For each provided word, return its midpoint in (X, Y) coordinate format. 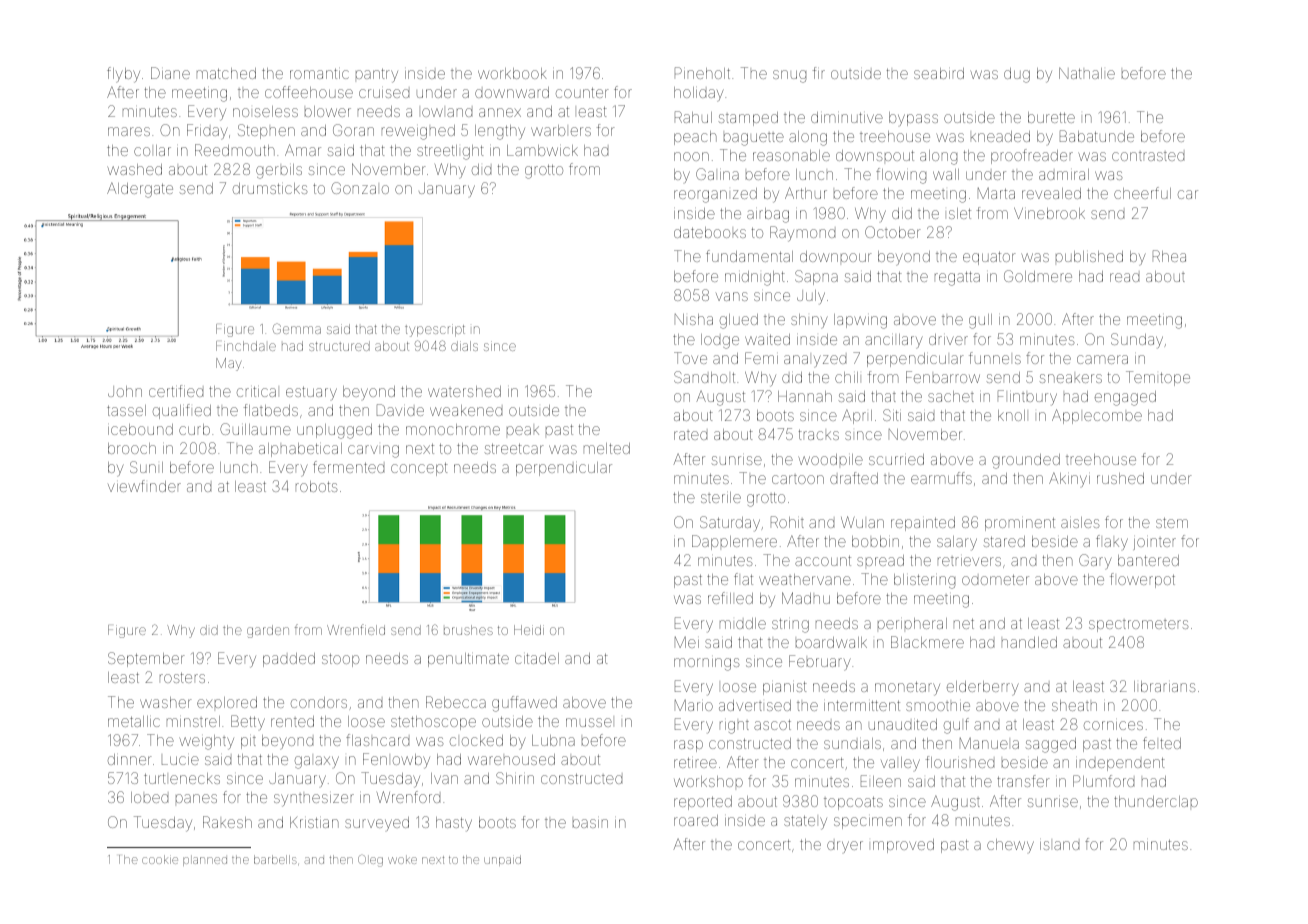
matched (226, 73)
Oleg (370, 861)
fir (819, 73)
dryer (845, 847)
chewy (1010, 846)
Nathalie (1087, 73)
